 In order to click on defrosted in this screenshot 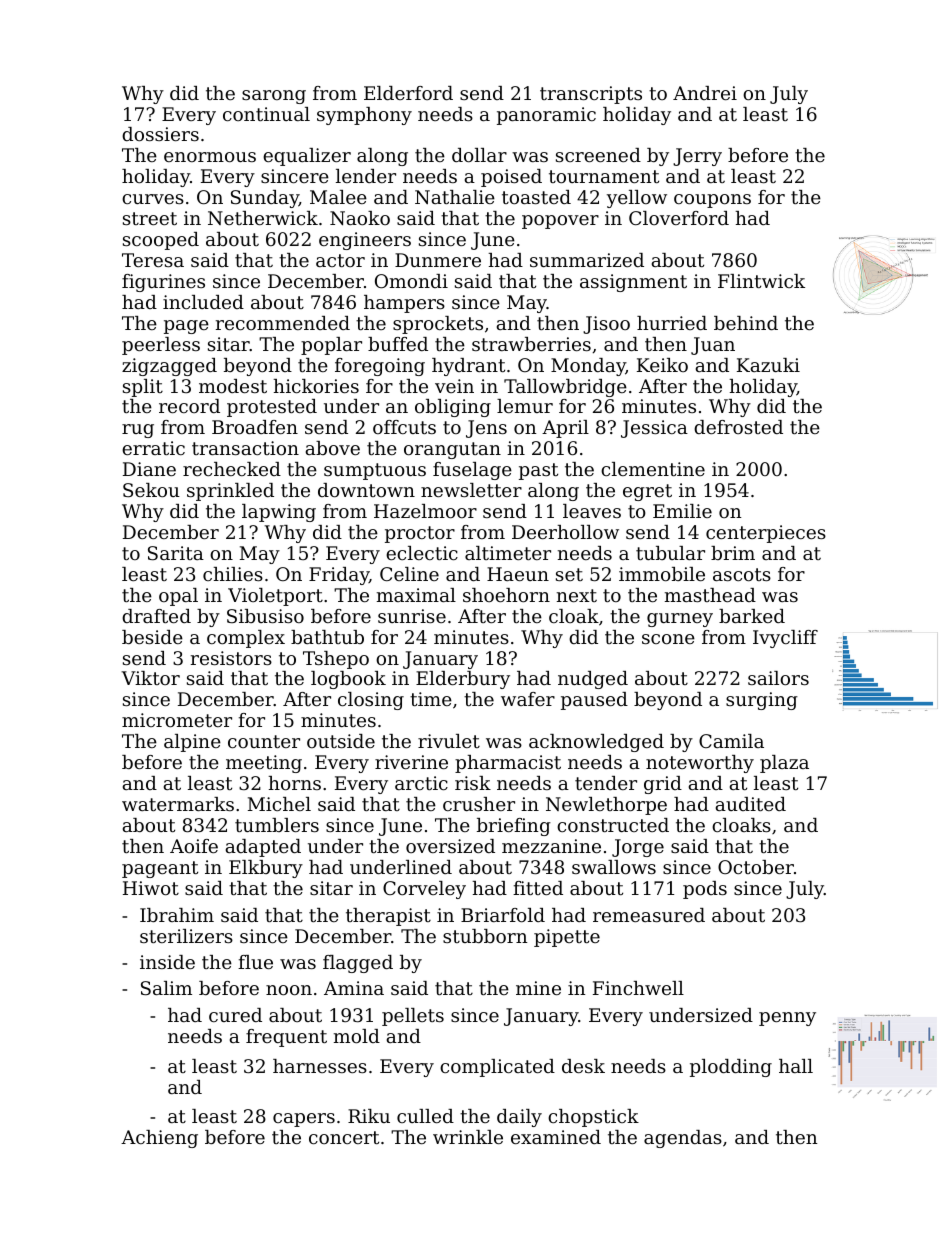, I will do `click(738, 427)`.
